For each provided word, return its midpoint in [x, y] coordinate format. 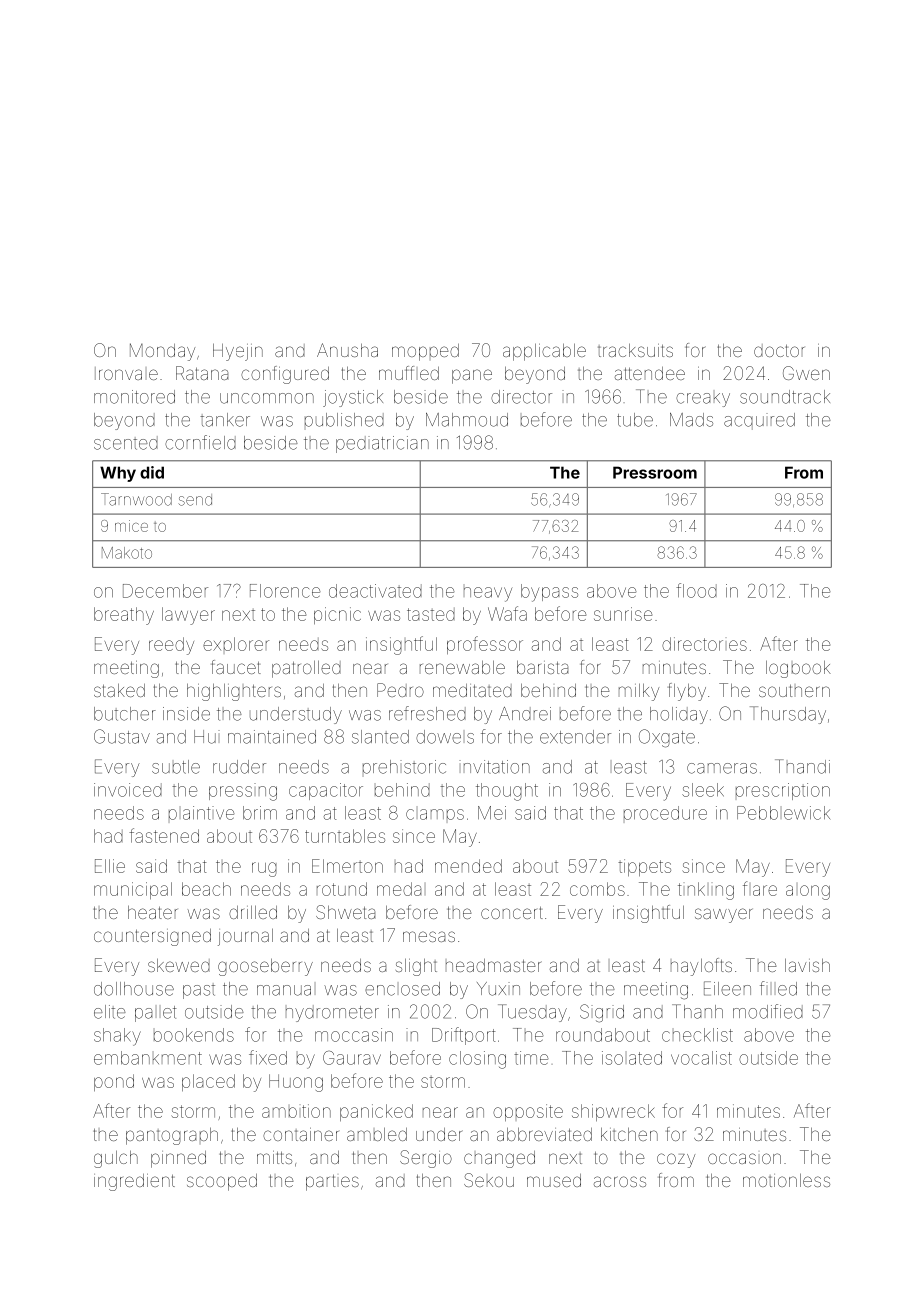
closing [477, 1060]
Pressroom [655, 472]
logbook [798, 669]
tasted [431, 614]
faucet [236, 667]
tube [635, 420]
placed [208, 1082]
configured [285, 375]
